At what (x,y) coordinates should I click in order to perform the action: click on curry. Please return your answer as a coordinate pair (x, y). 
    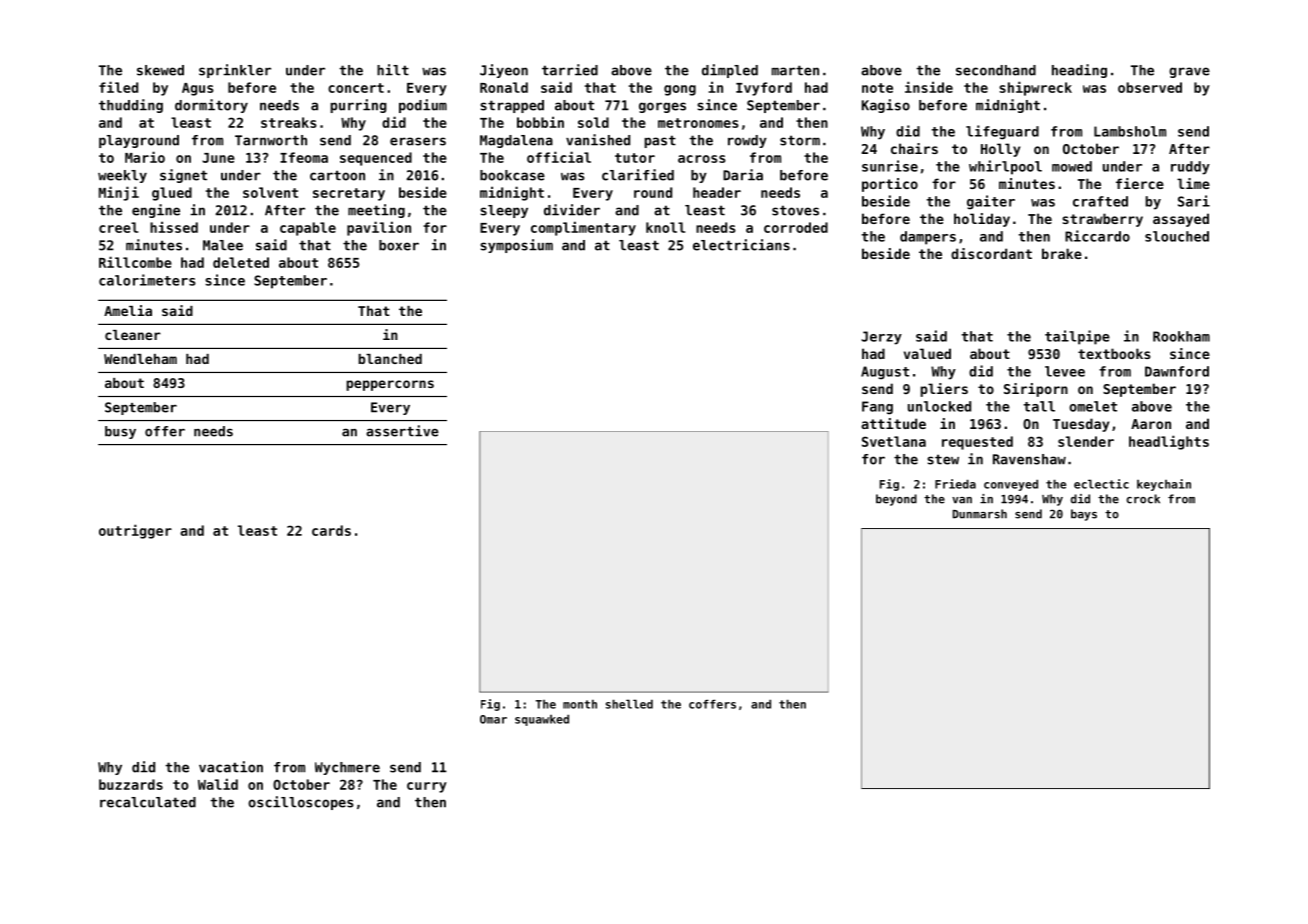
    Looking at the image, I should click on (427, 787).
